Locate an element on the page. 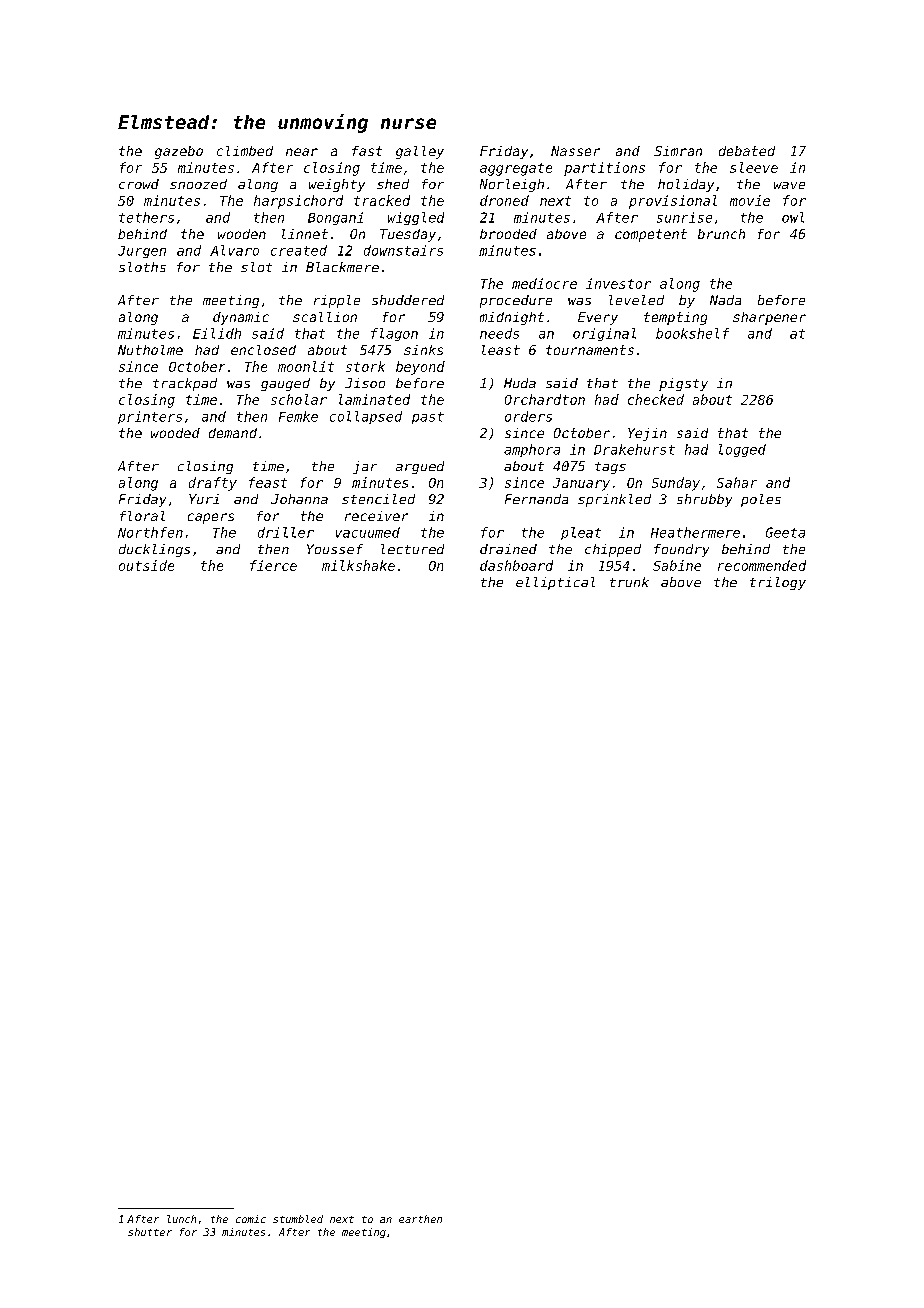  wave is located at coordinates (789, 185).
